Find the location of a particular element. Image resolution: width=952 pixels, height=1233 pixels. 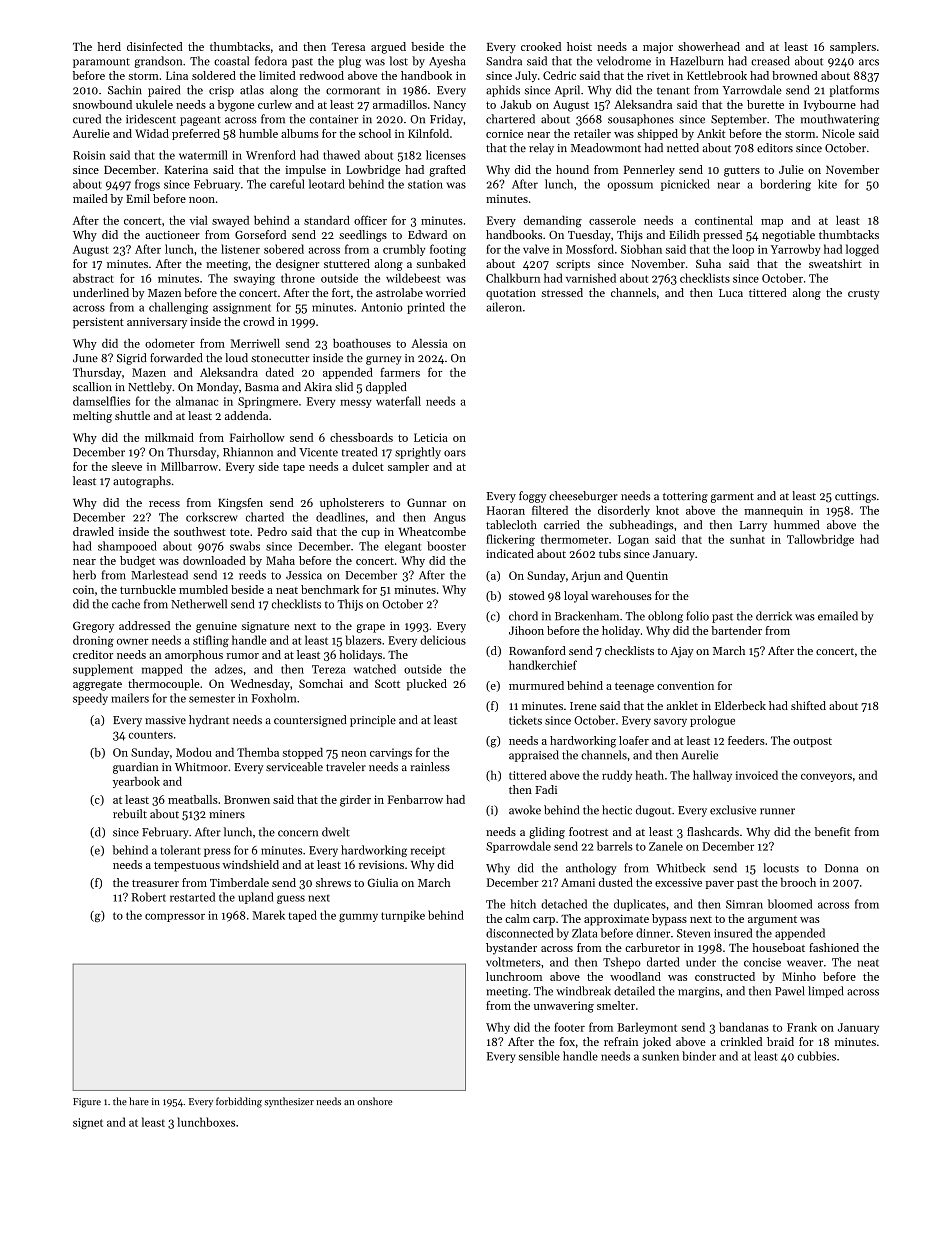

forbidding is located at coordinates (239, 1102).
